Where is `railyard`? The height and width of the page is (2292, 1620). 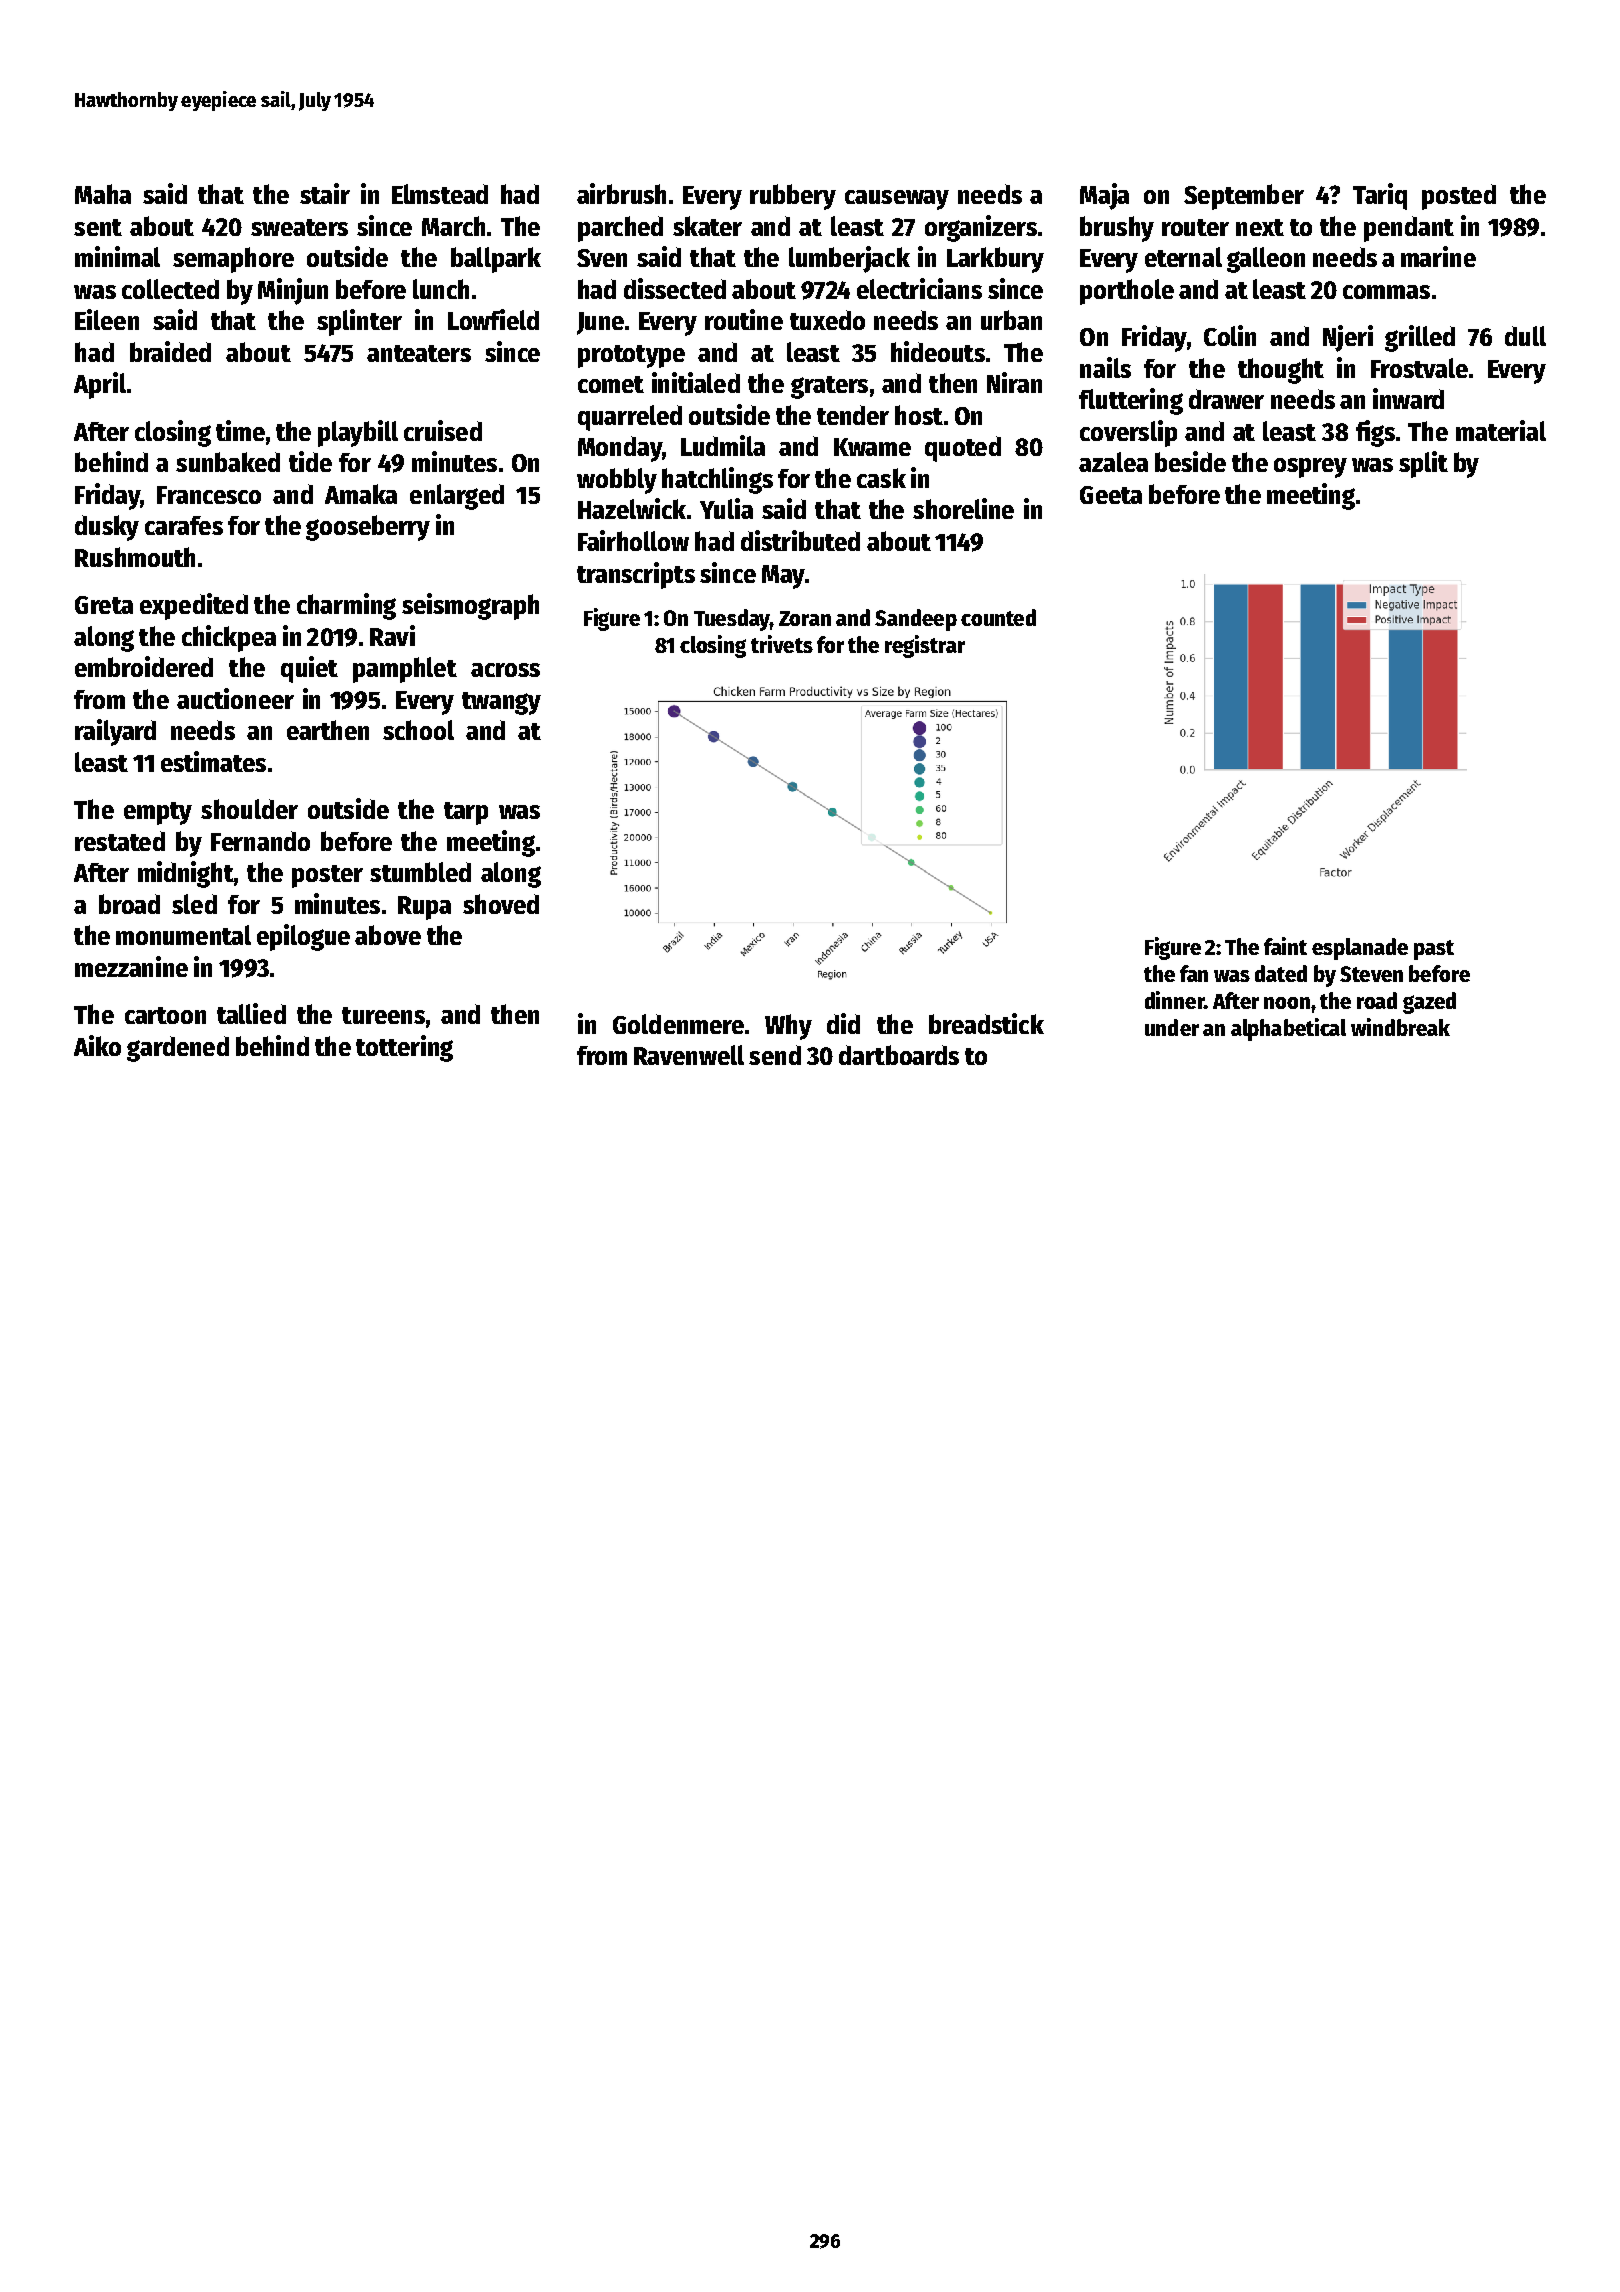
railyard is located at coordinates (115, 732).
